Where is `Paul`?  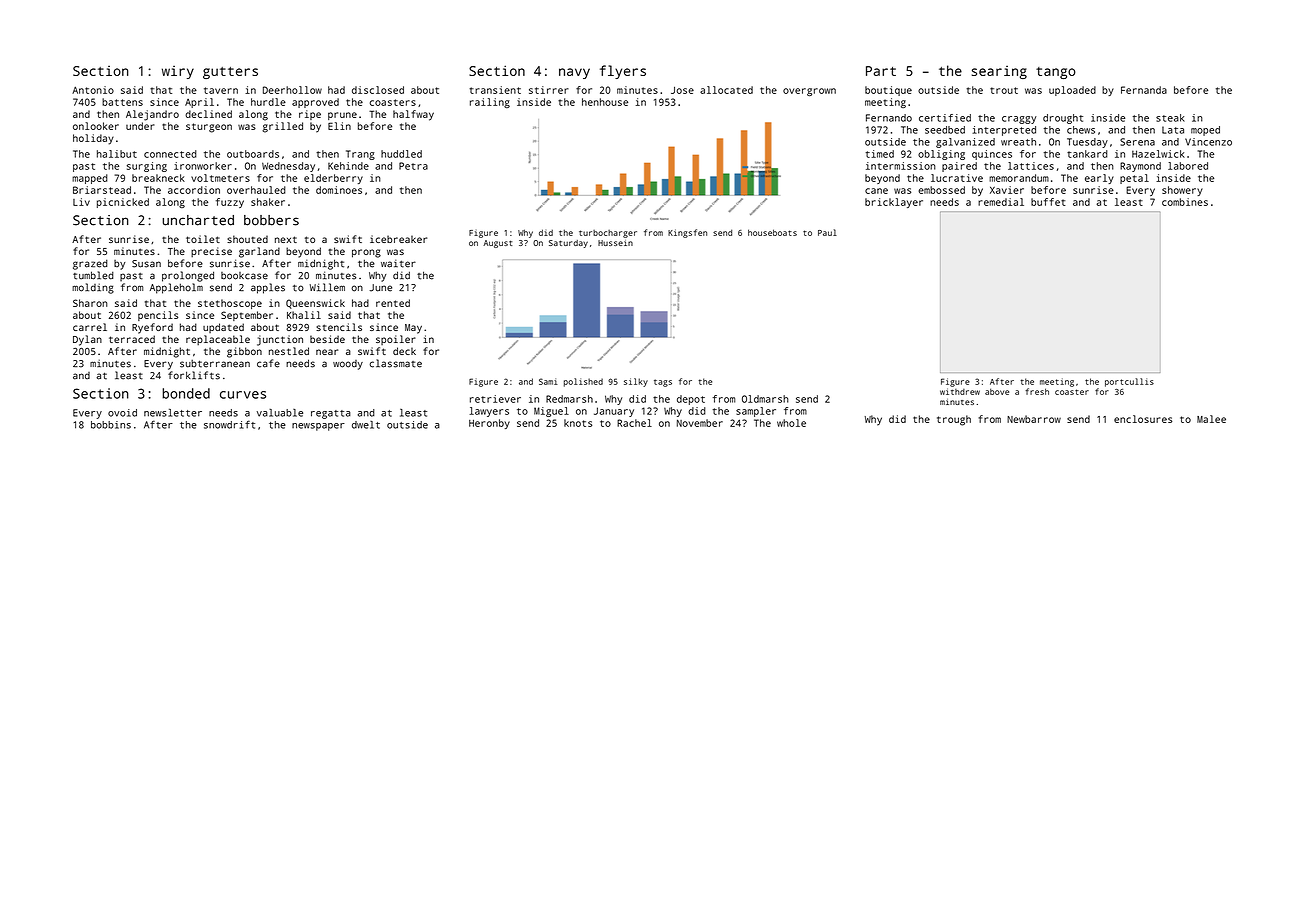
Paul is located at coordinates (827, 232).
